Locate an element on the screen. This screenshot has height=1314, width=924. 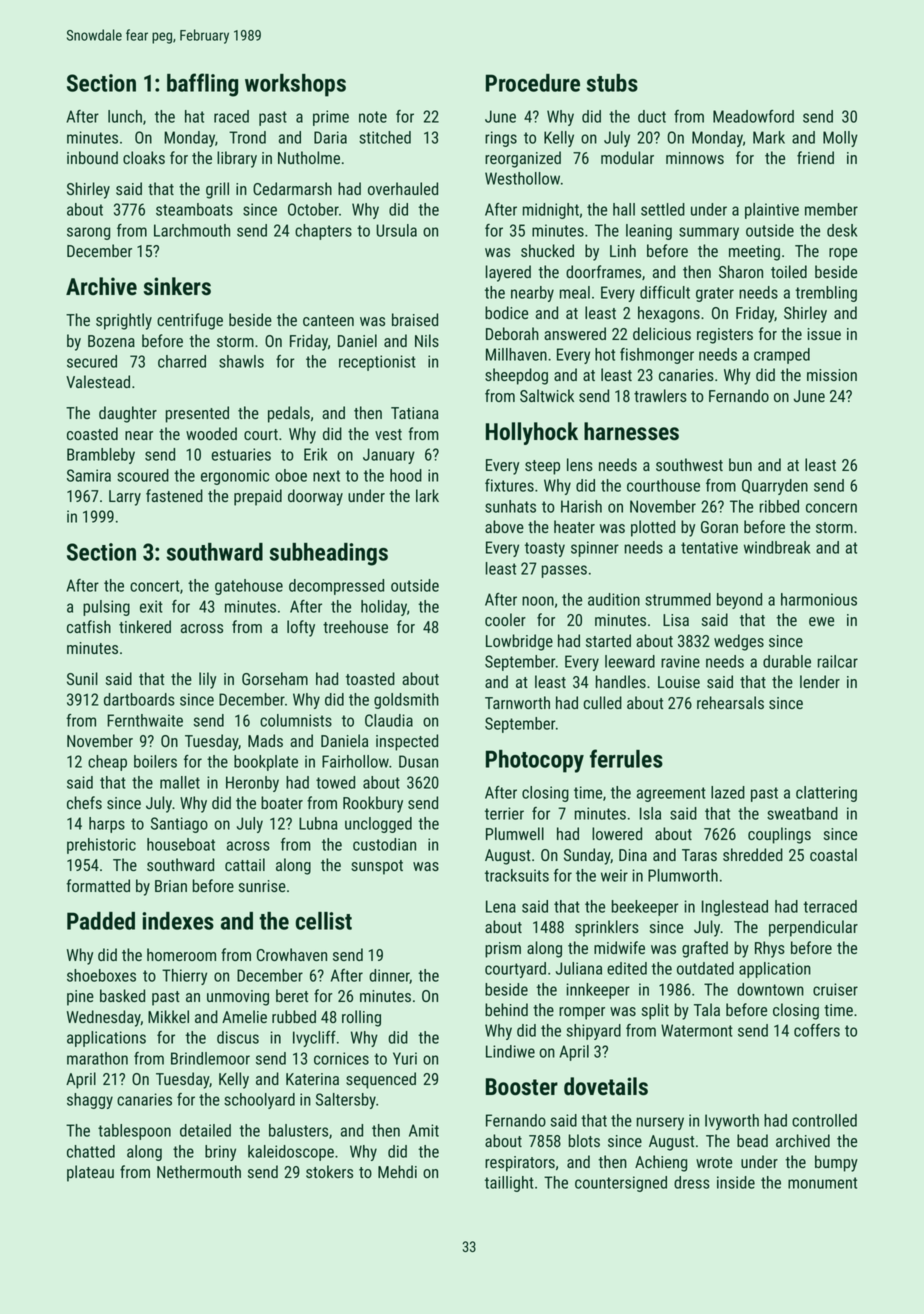
dinner is located at coordinates (389, 976).
